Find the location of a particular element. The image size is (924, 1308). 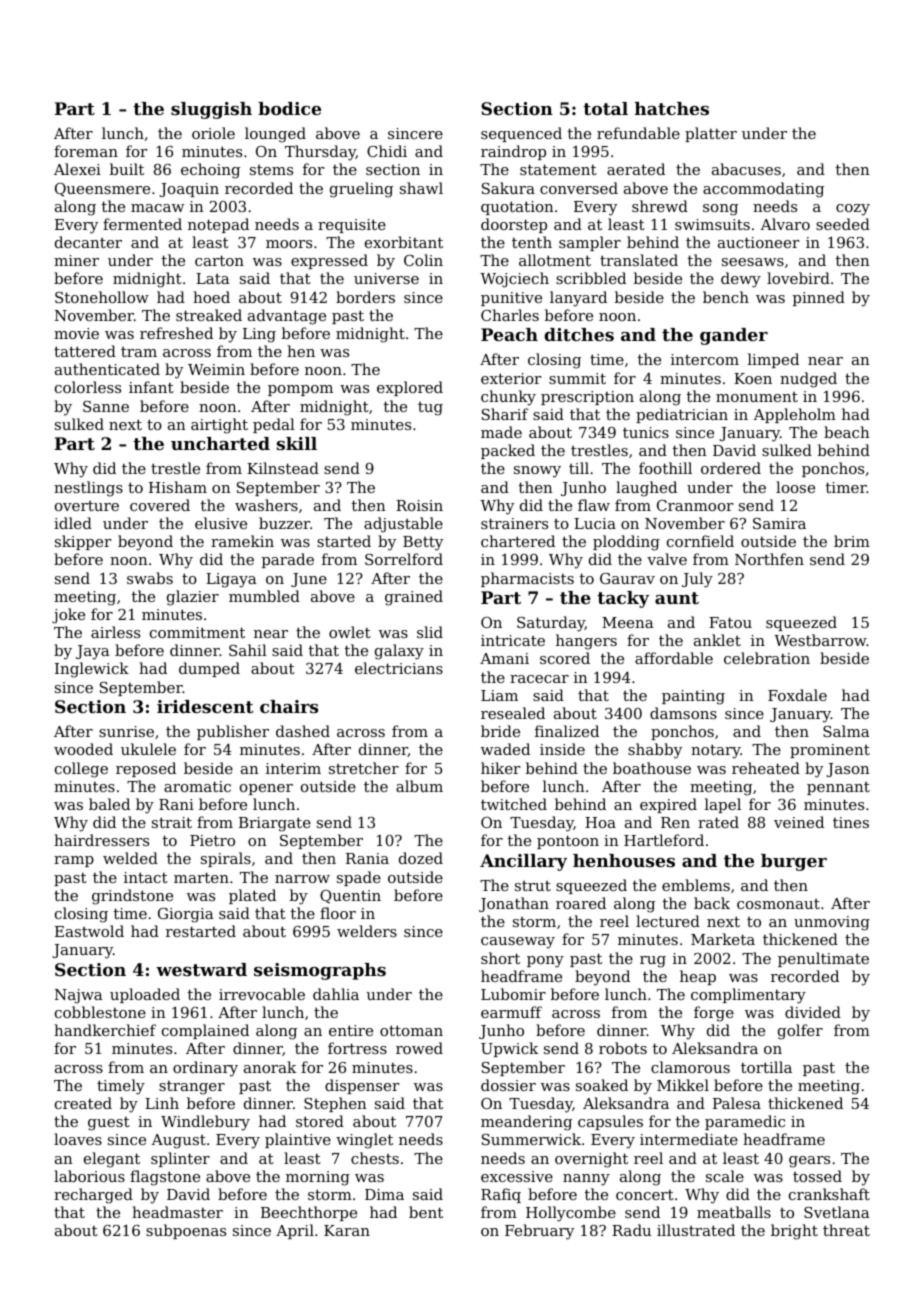

iridescent is located at coordinates (205, 706).
